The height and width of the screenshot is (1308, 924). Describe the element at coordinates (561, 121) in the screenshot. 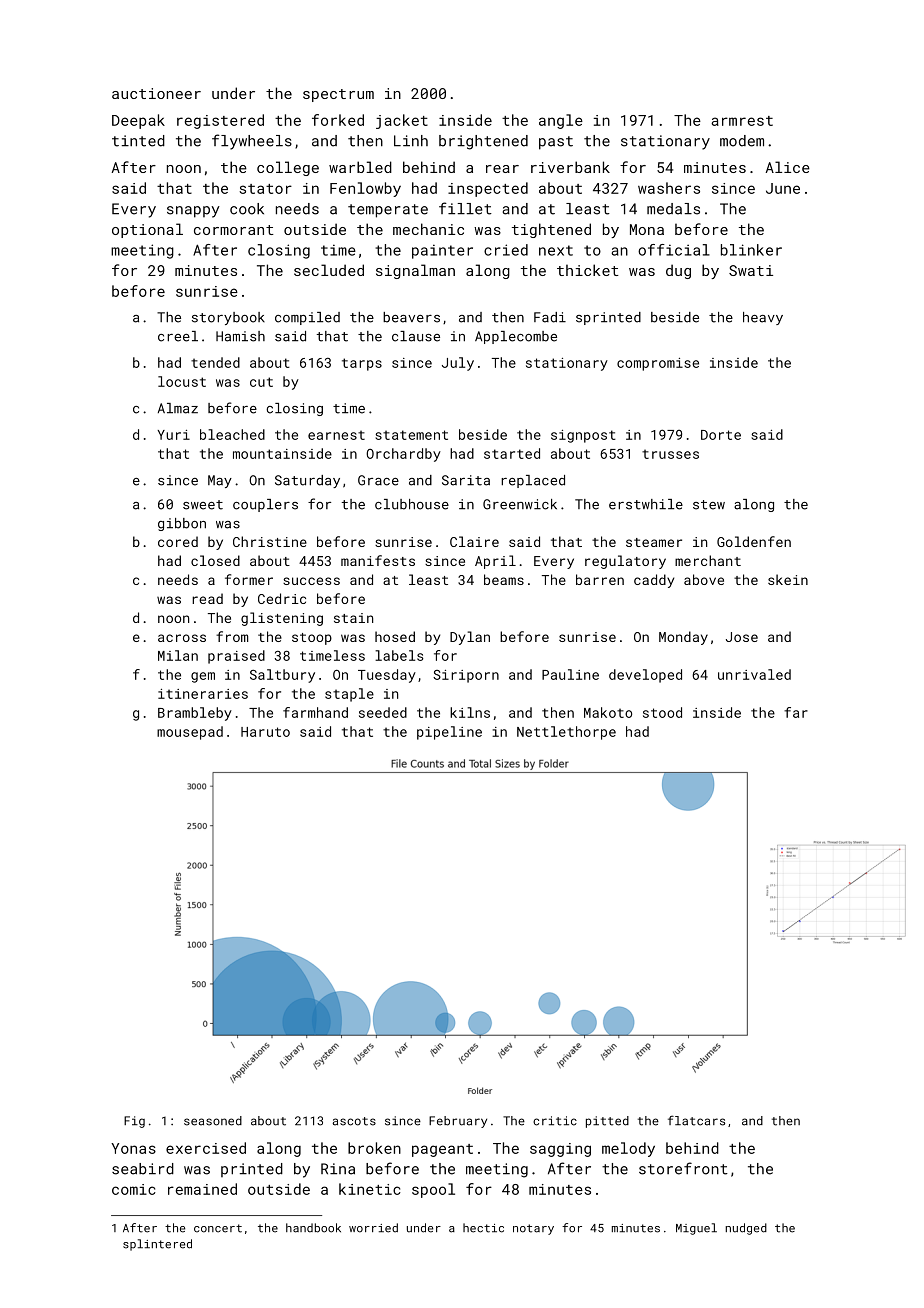

I see `angle` at that location.
